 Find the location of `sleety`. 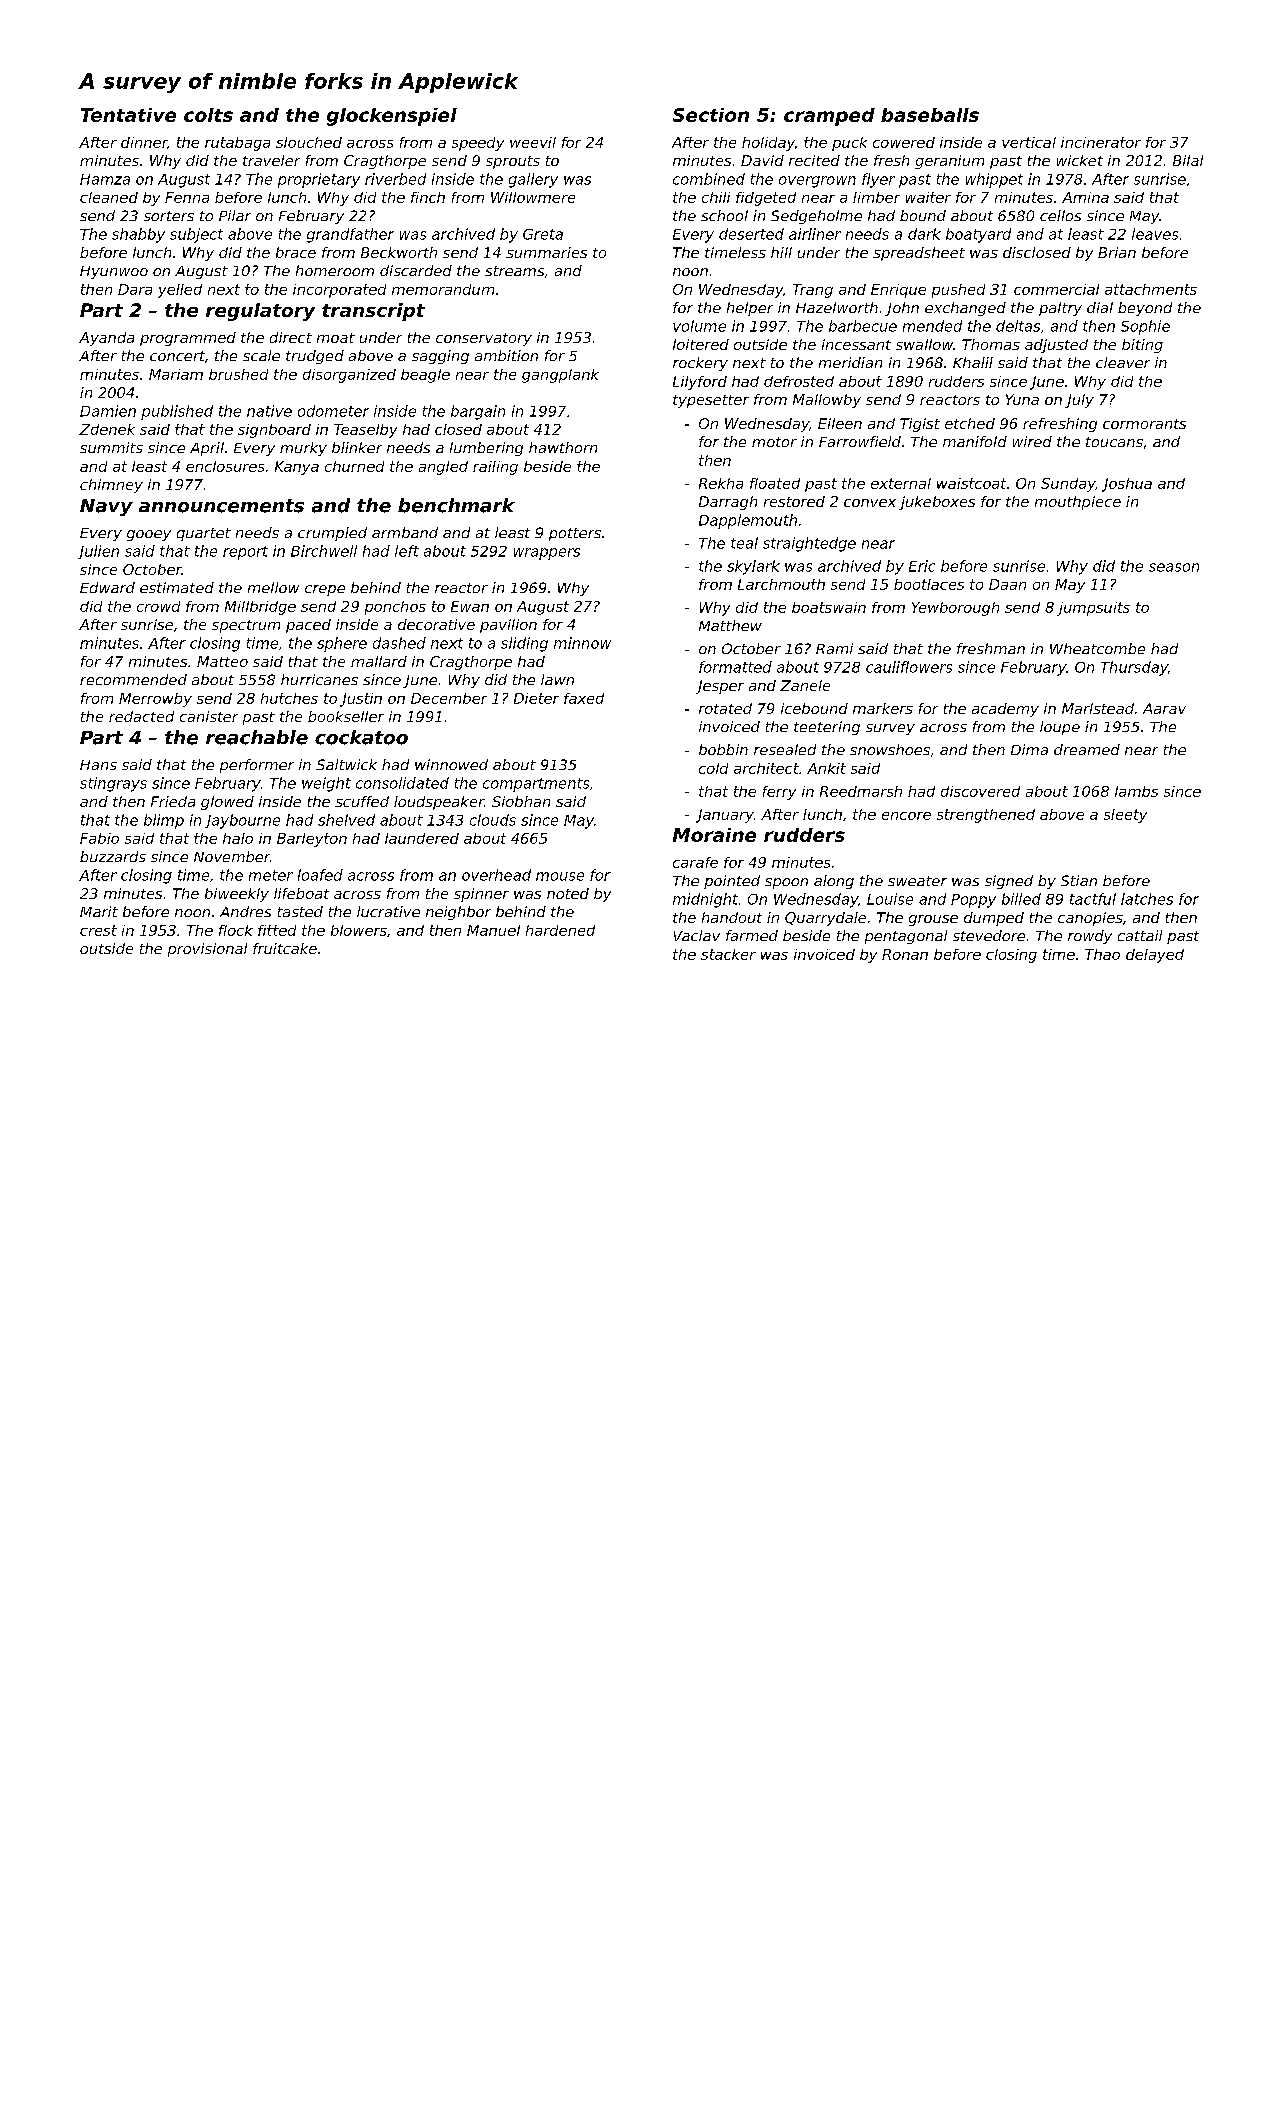

sleety is located at coordinates (1125, 816).
